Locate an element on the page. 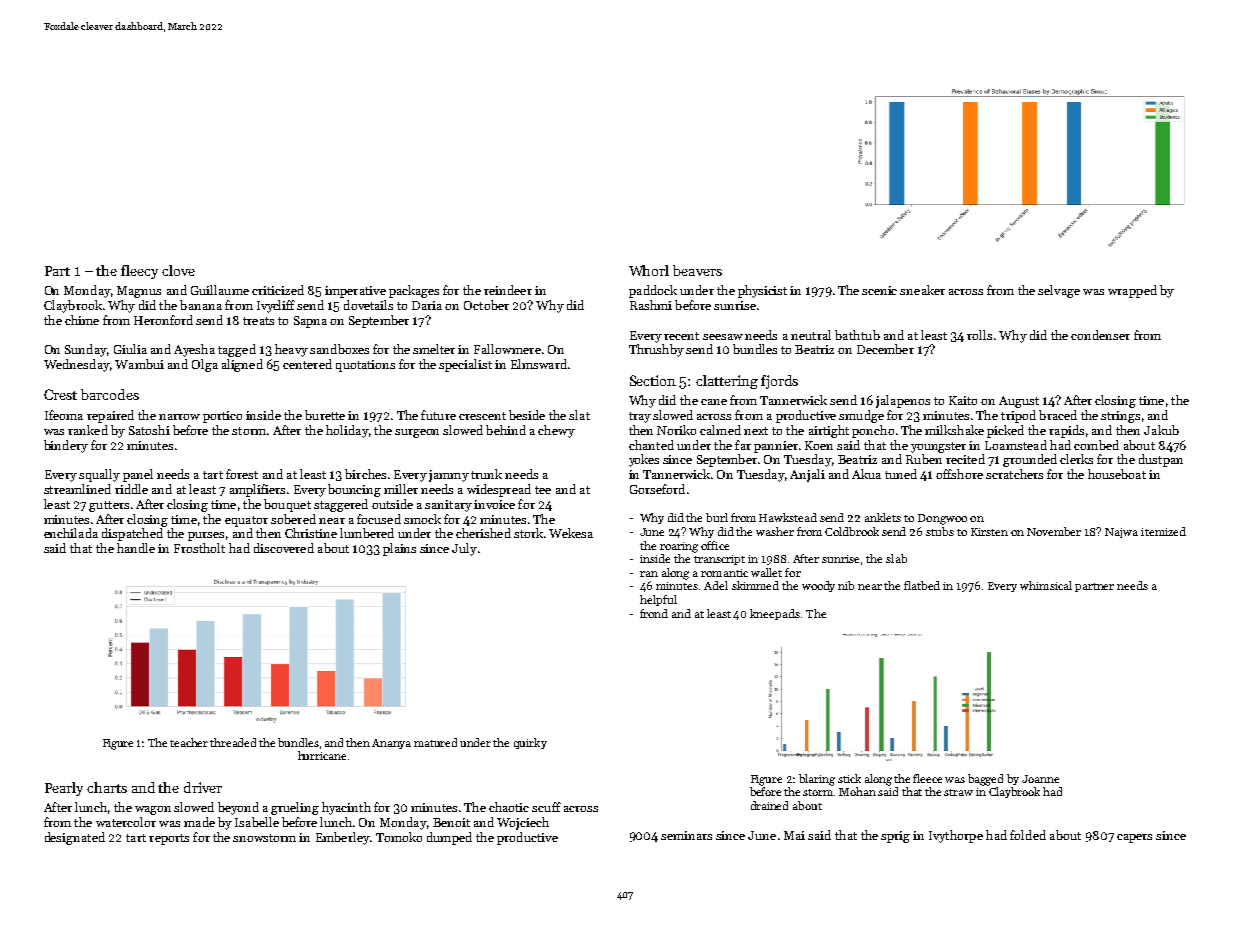 The height and width of the page is (952, 1233). straw is located at coordinates (958, 792).
